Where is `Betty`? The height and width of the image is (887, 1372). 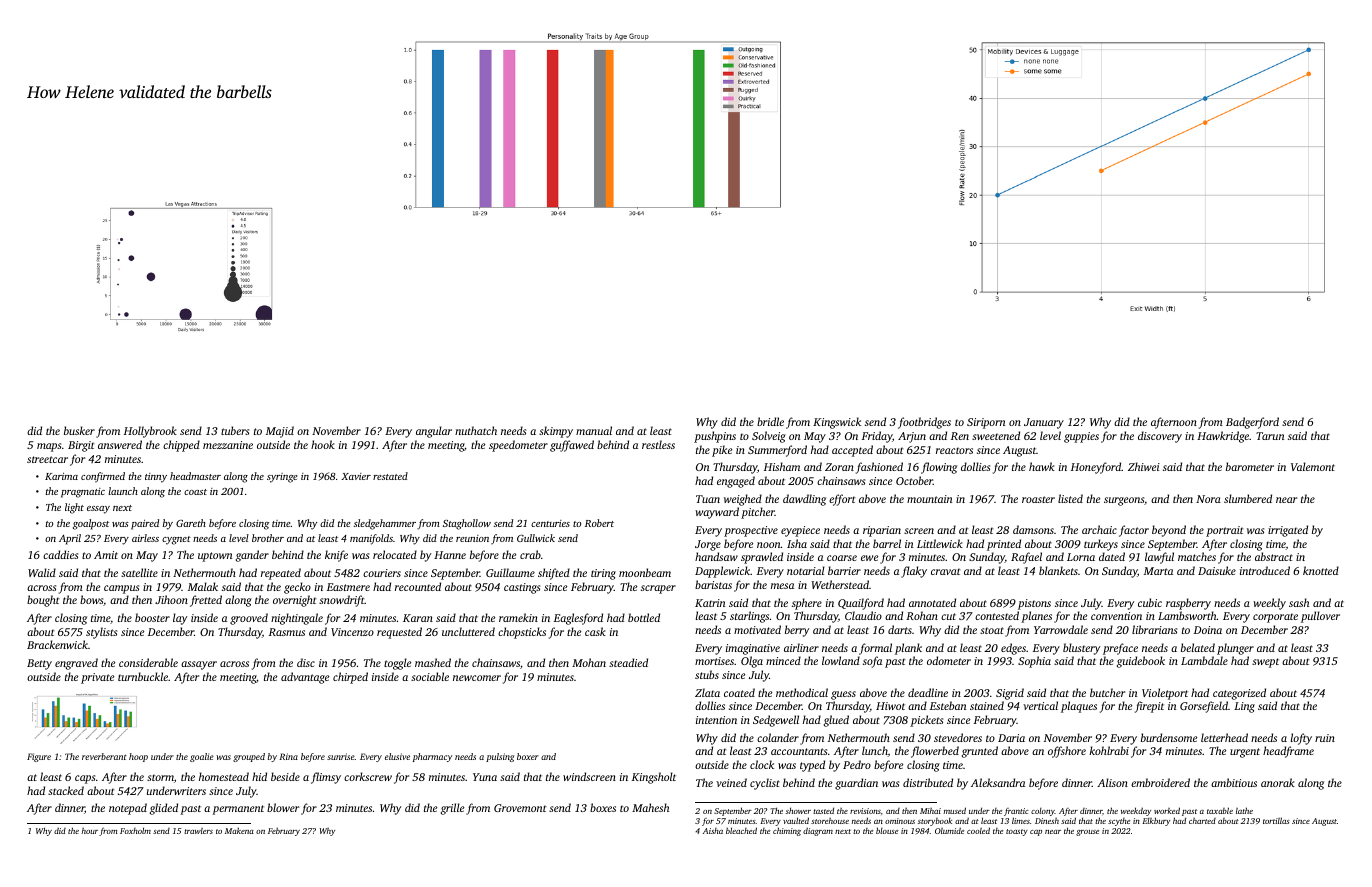
Betty is located at coordinates (39, 664).
